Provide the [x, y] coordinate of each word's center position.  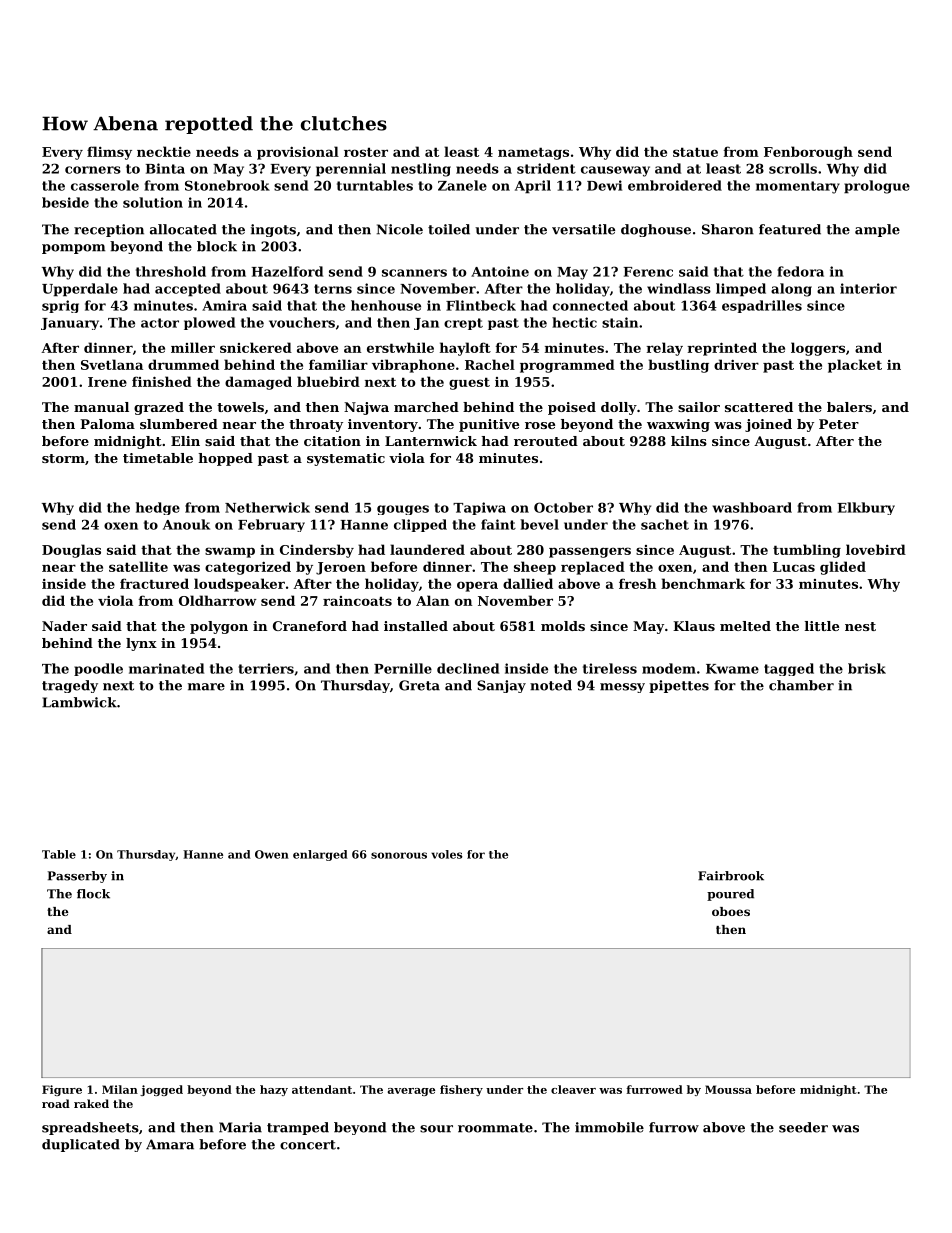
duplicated [81, 1145]
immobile [609, 1127]
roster [366, 152]
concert [308, 1145]
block [217, 246]
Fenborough [808, 153]
